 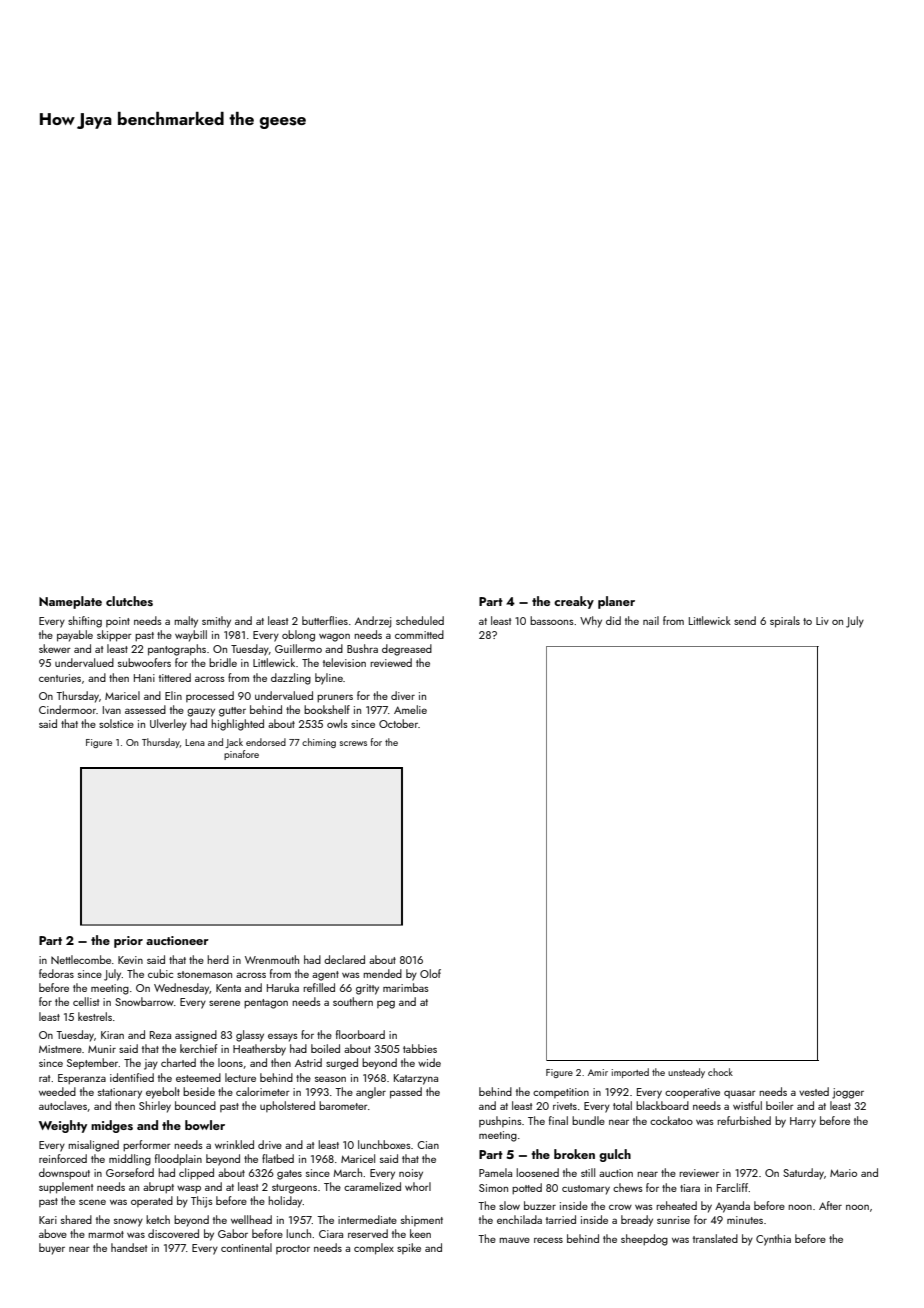 What do you see at coordinates (720, 1072) in the screenshot?
I see `chock` at bounding box center [720, 1072].
